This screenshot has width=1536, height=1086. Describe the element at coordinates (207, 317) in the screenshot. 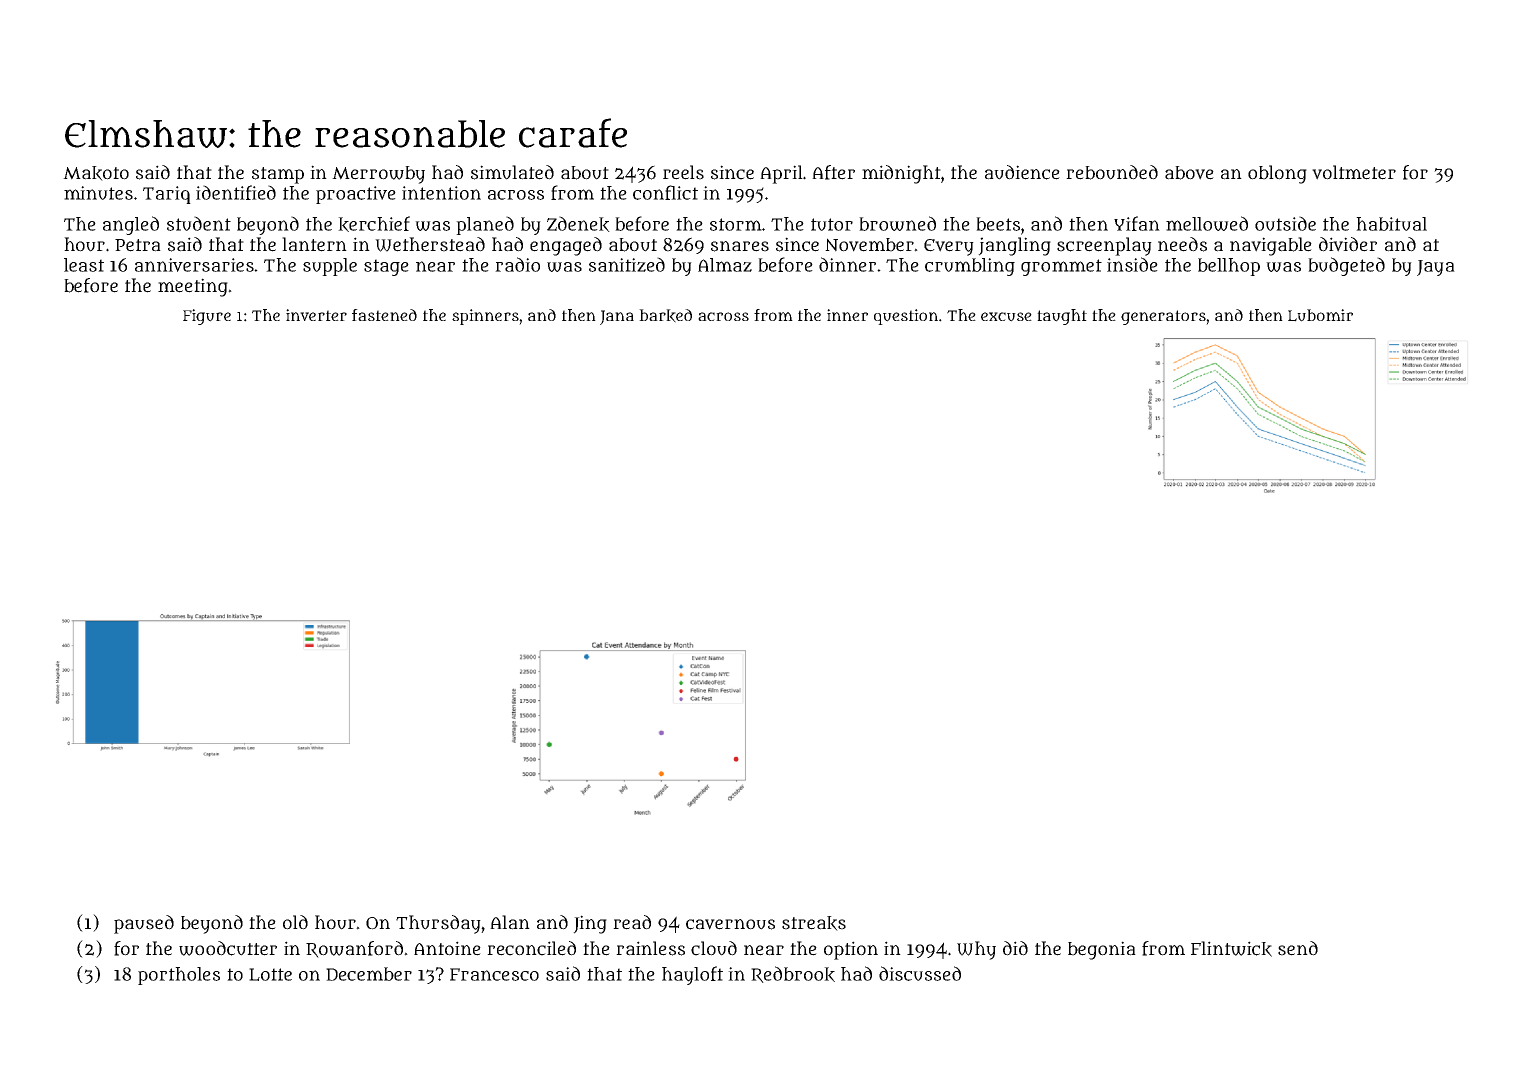

I see `Figure` at that location.
